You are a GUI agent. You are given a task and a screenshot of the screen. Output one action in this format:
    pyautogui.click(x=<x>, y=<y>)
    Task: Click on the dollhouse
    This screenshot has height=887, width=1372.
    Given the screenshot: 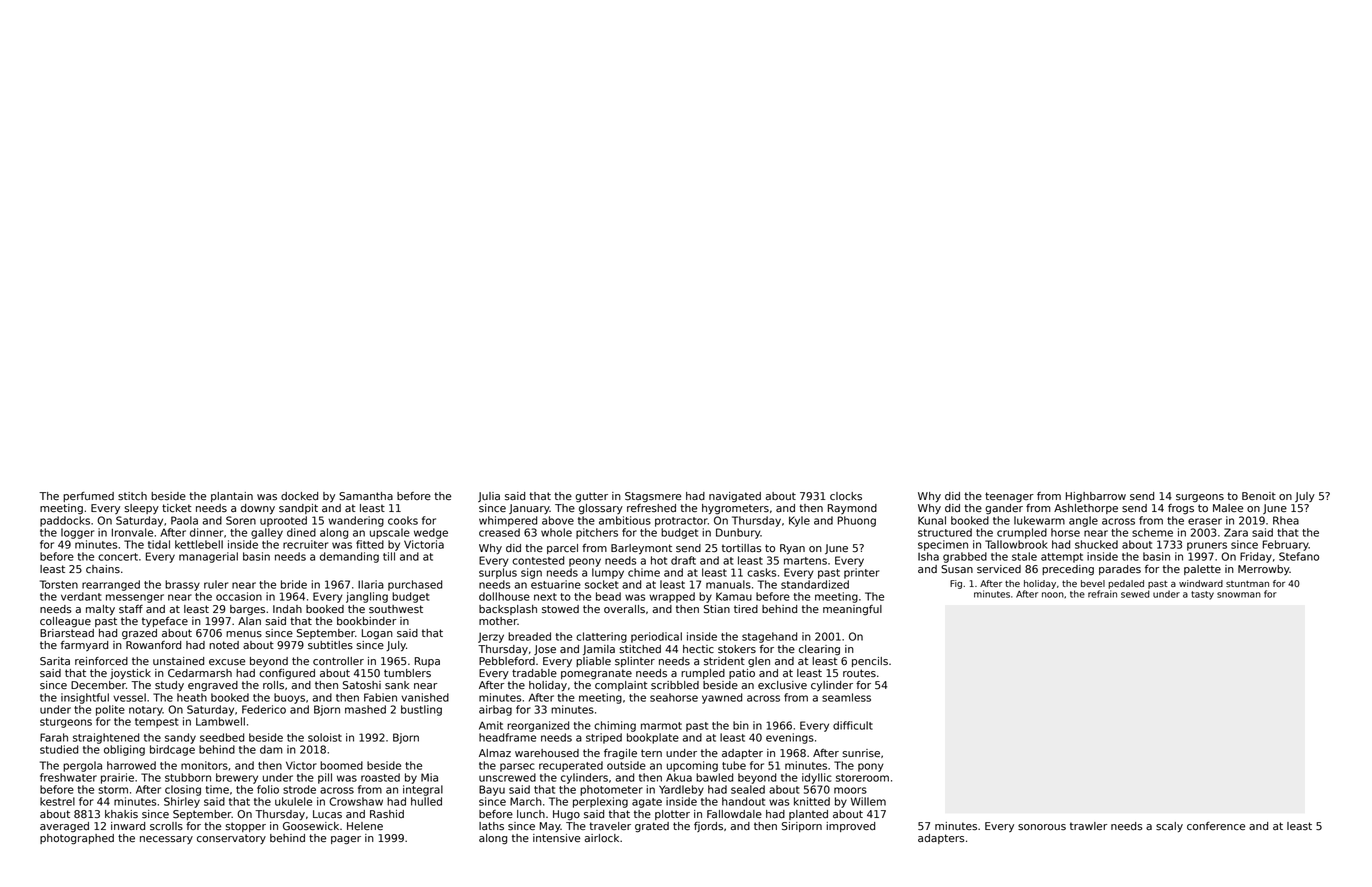 What is the action you would take?
    pyautogui.click(x=504, y=596)
